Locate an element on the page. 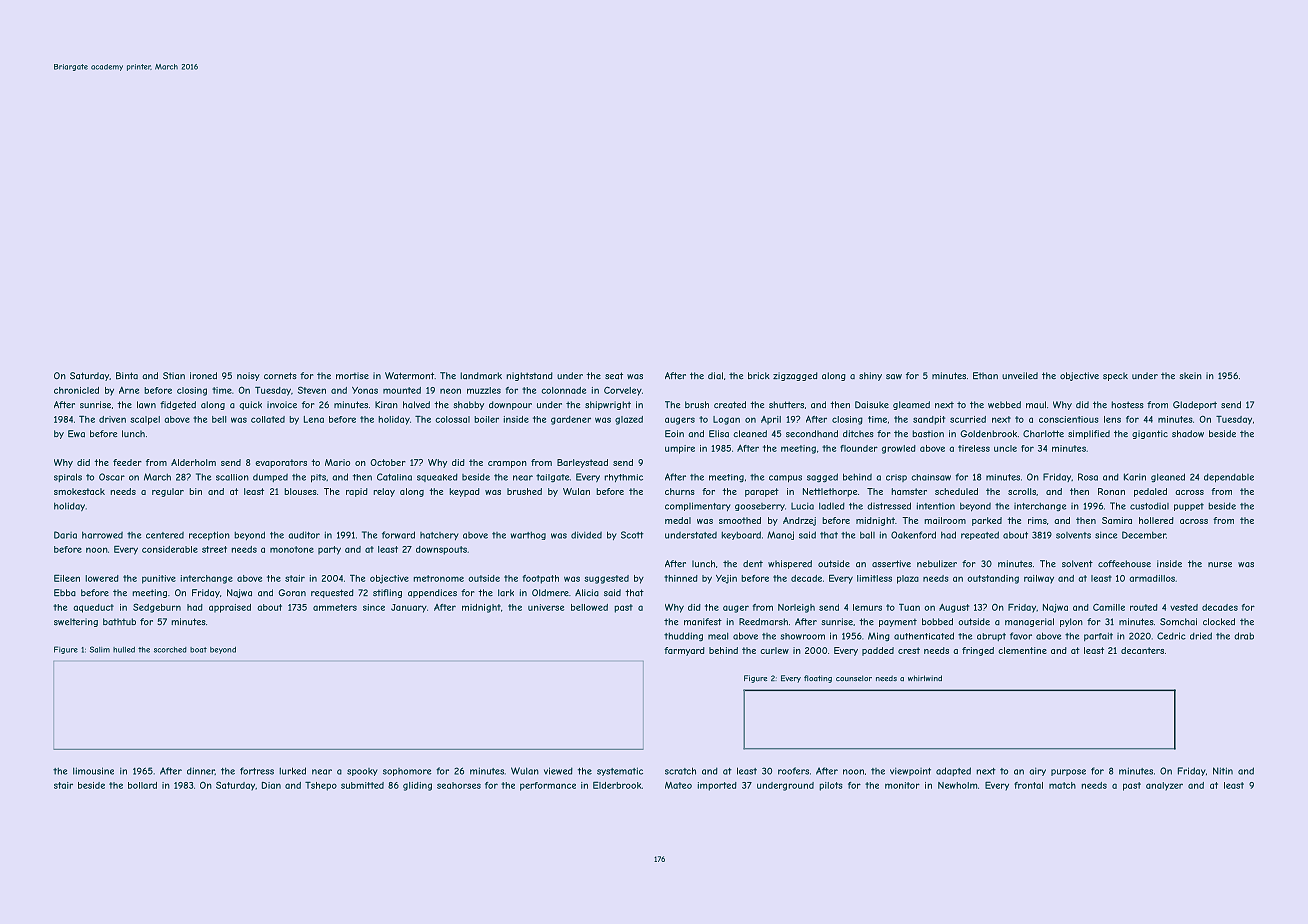  thinned is located at coordinates (681, 578).
